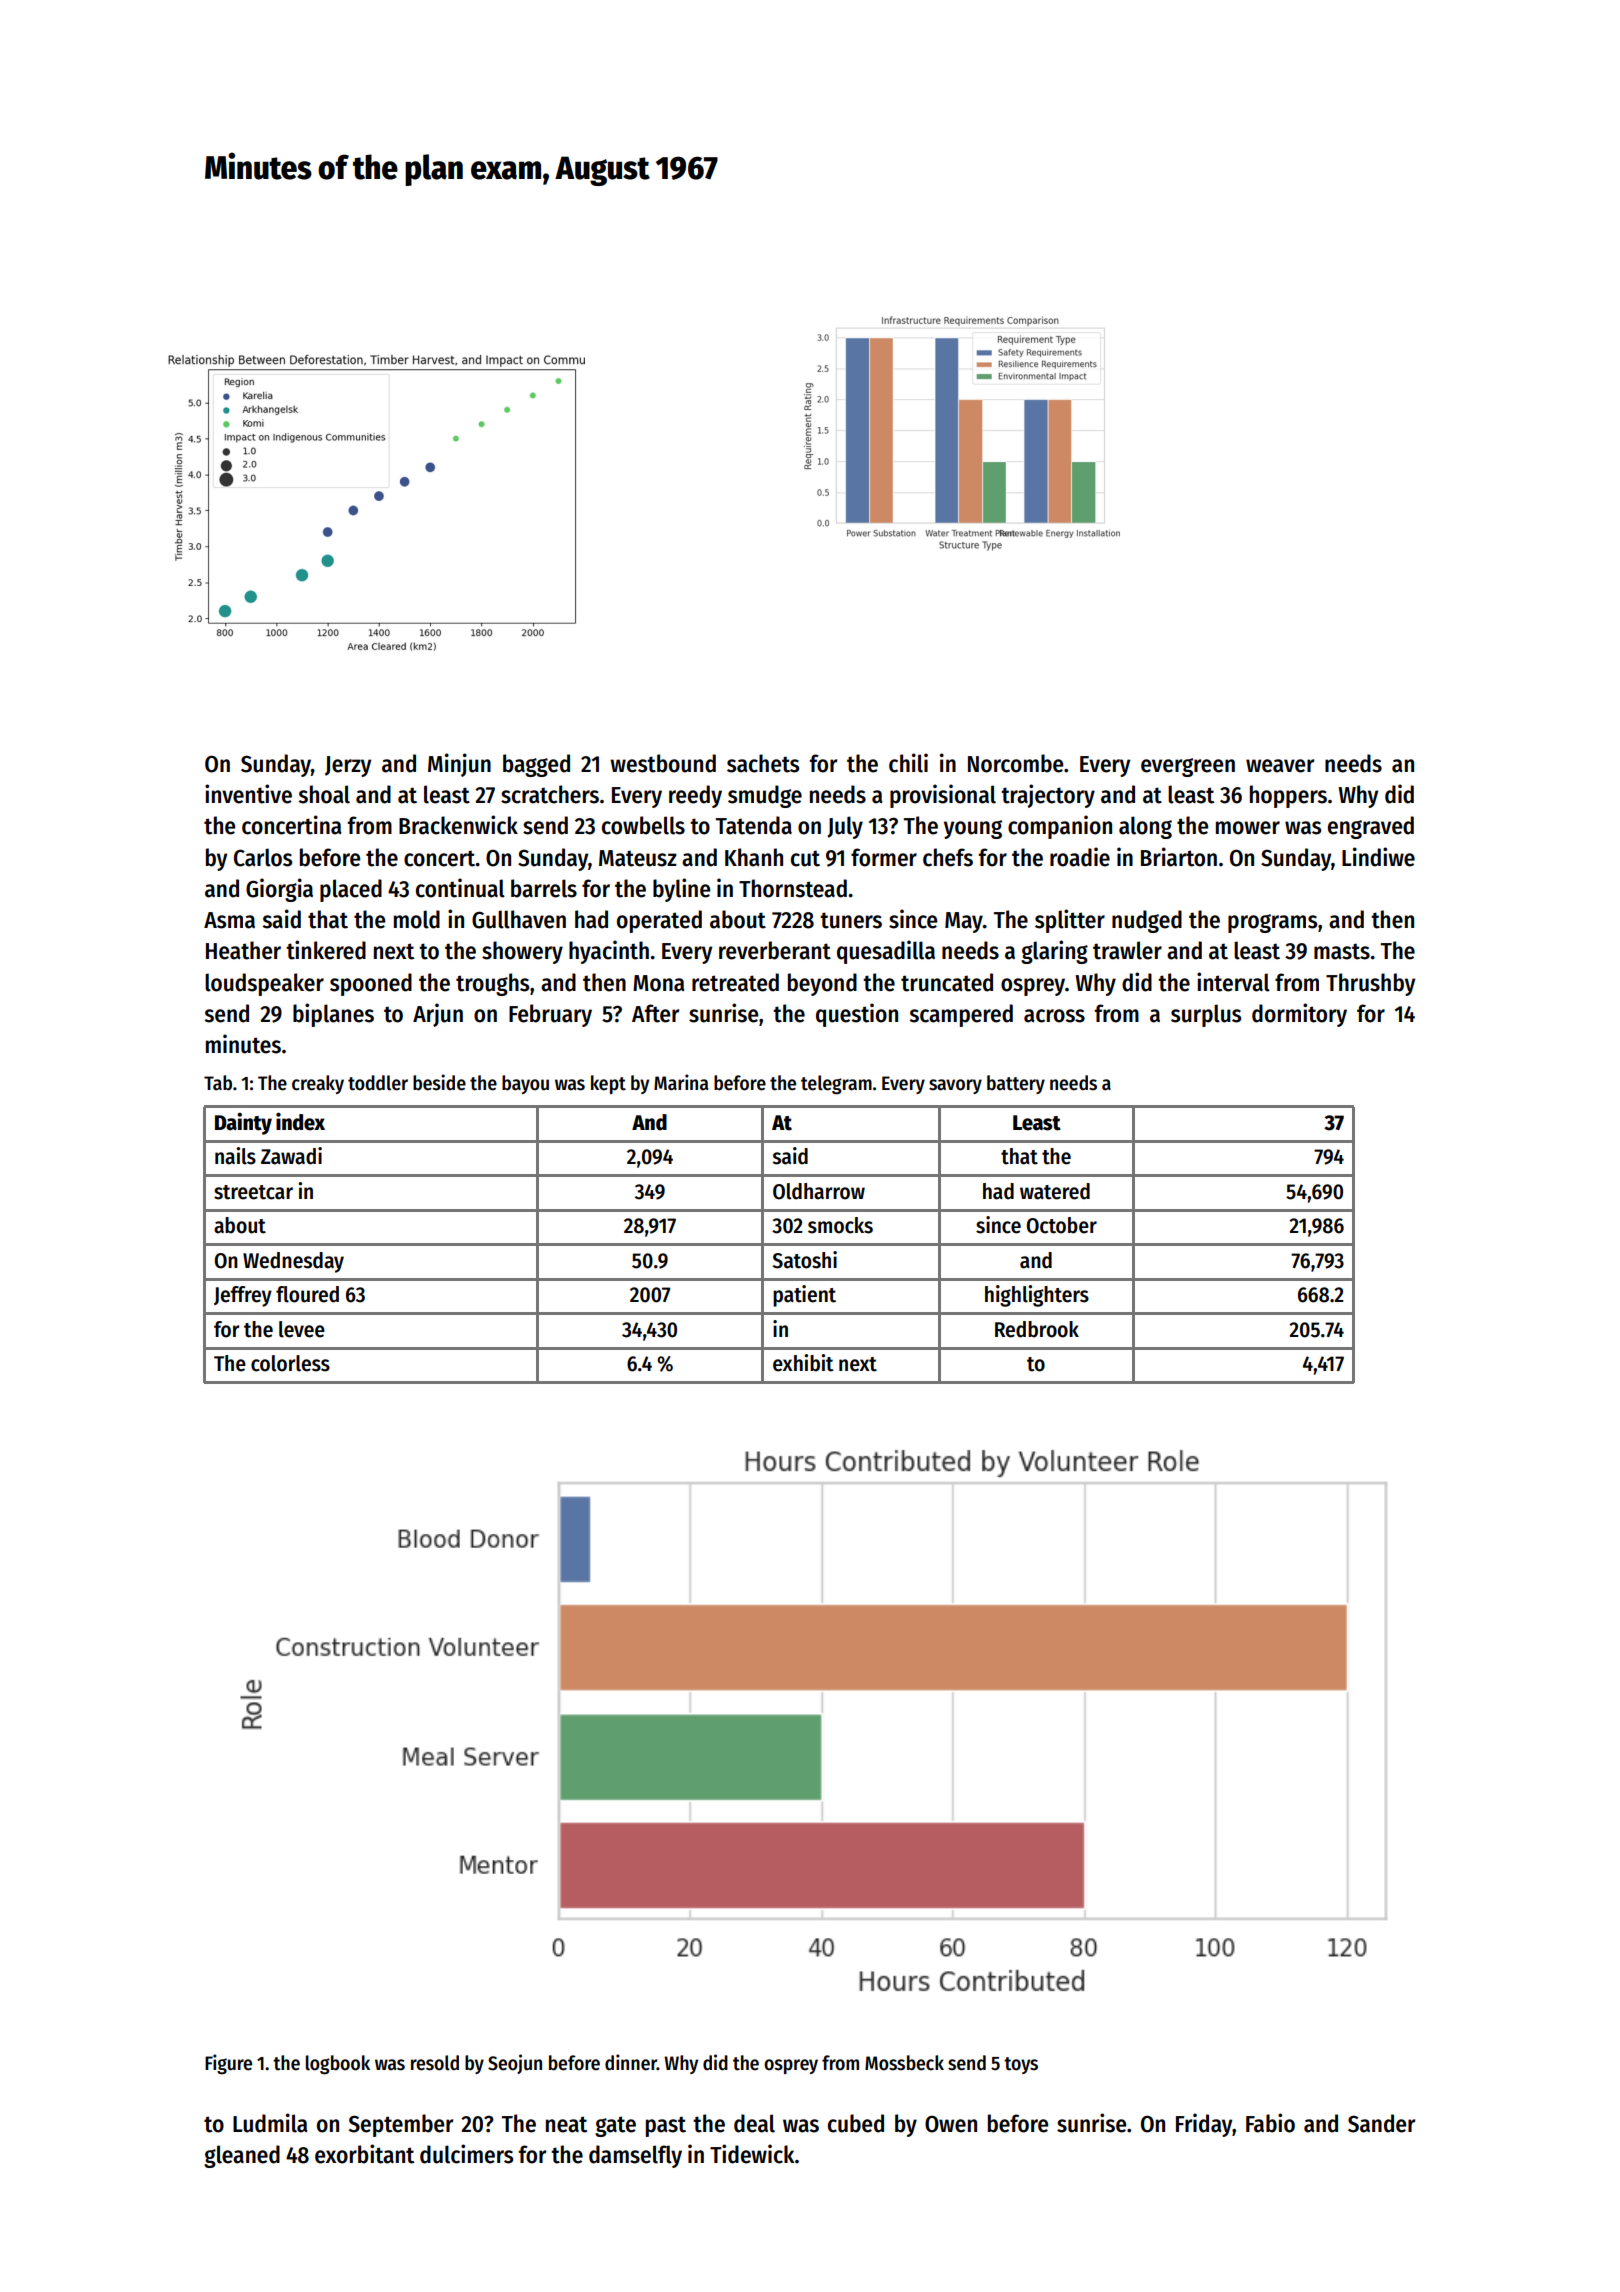 Image resolution: width=1620 pixels, height=2292 pixels. Describe the element at coordinates (804, 1296) in the page. I see `patient` at that location.
